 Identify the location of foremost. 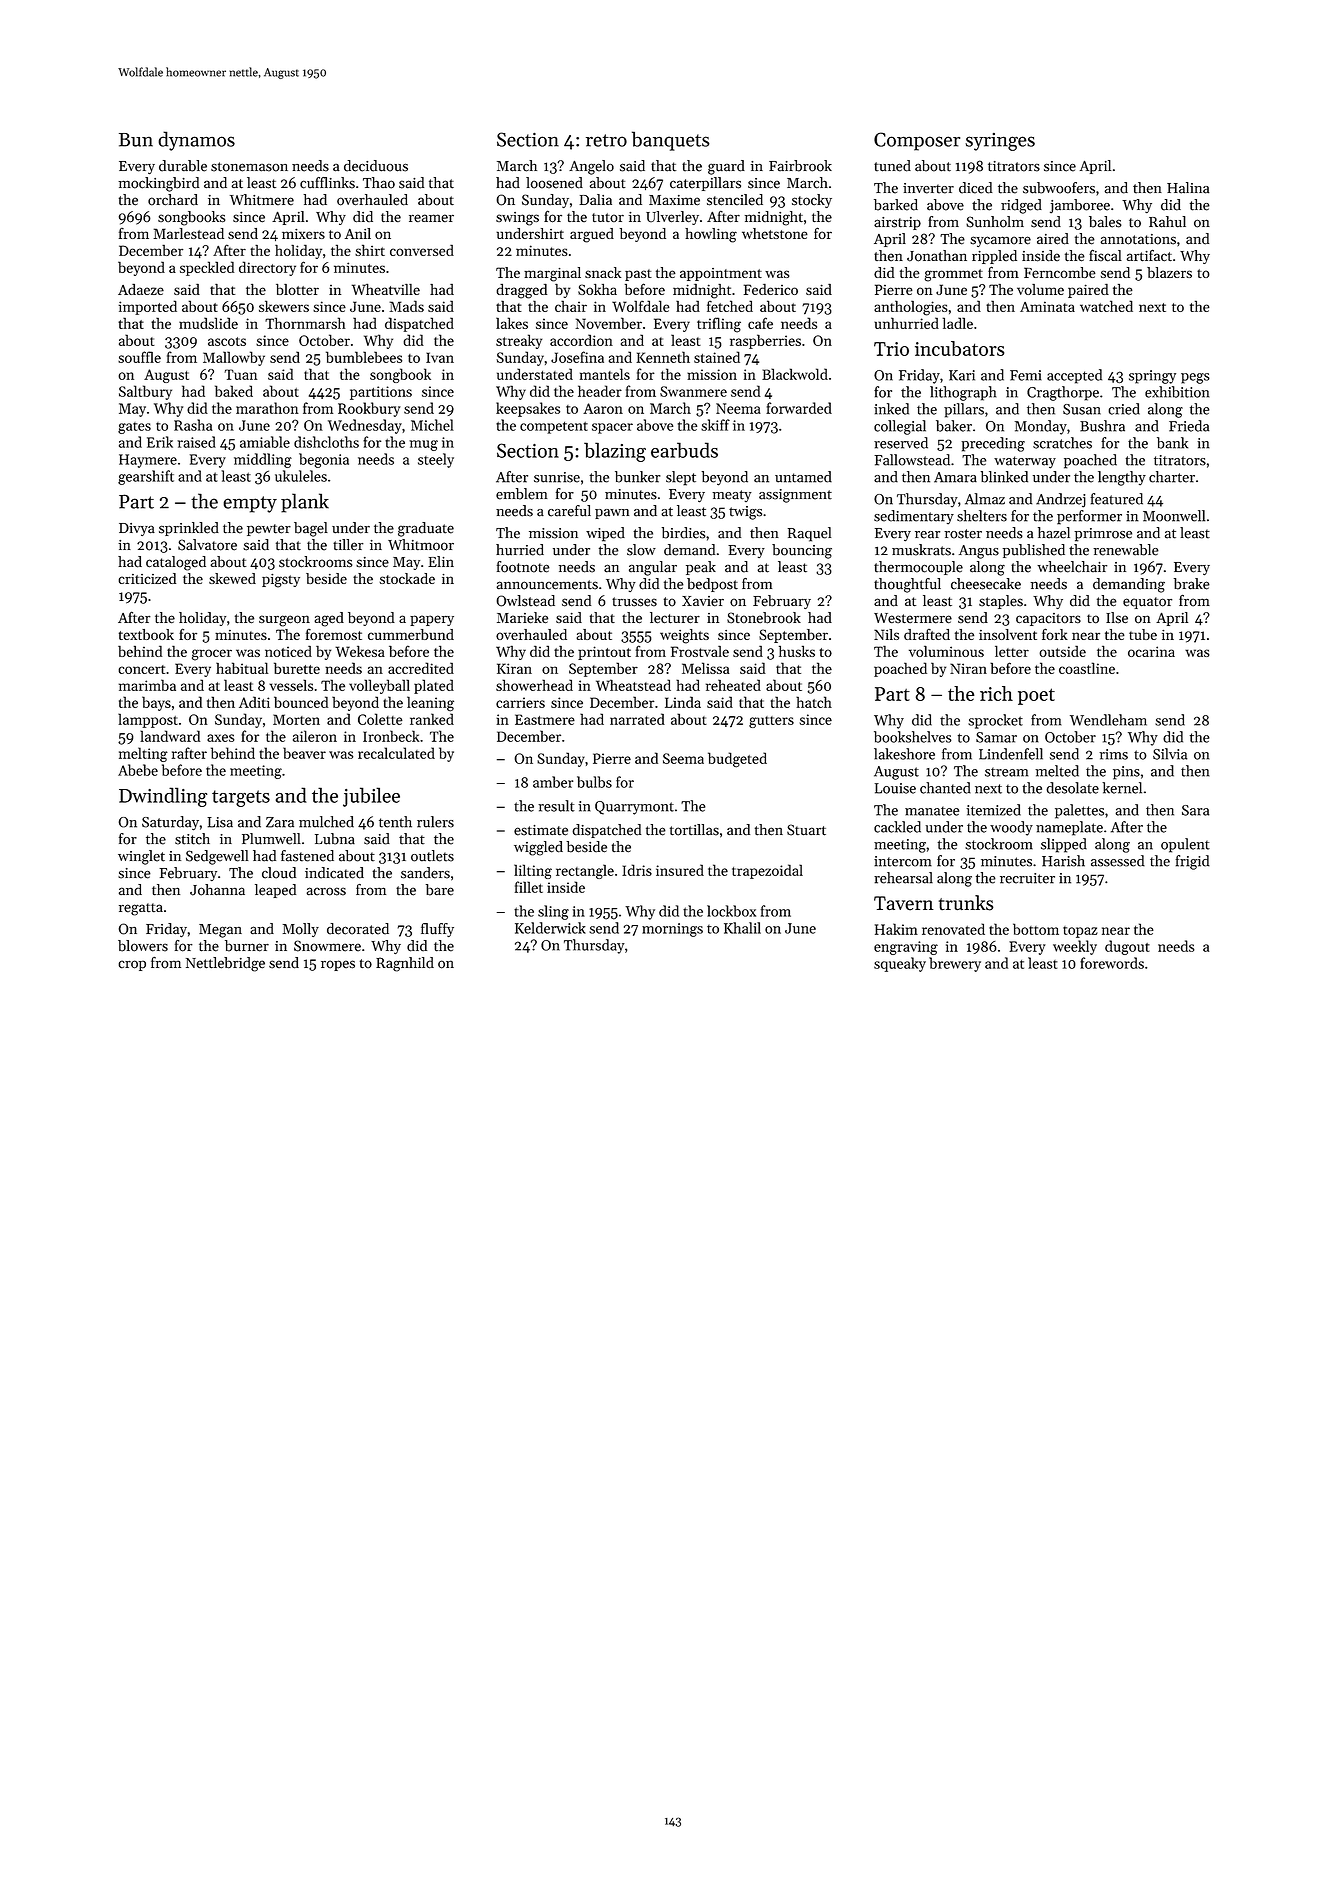
(334, 634).
